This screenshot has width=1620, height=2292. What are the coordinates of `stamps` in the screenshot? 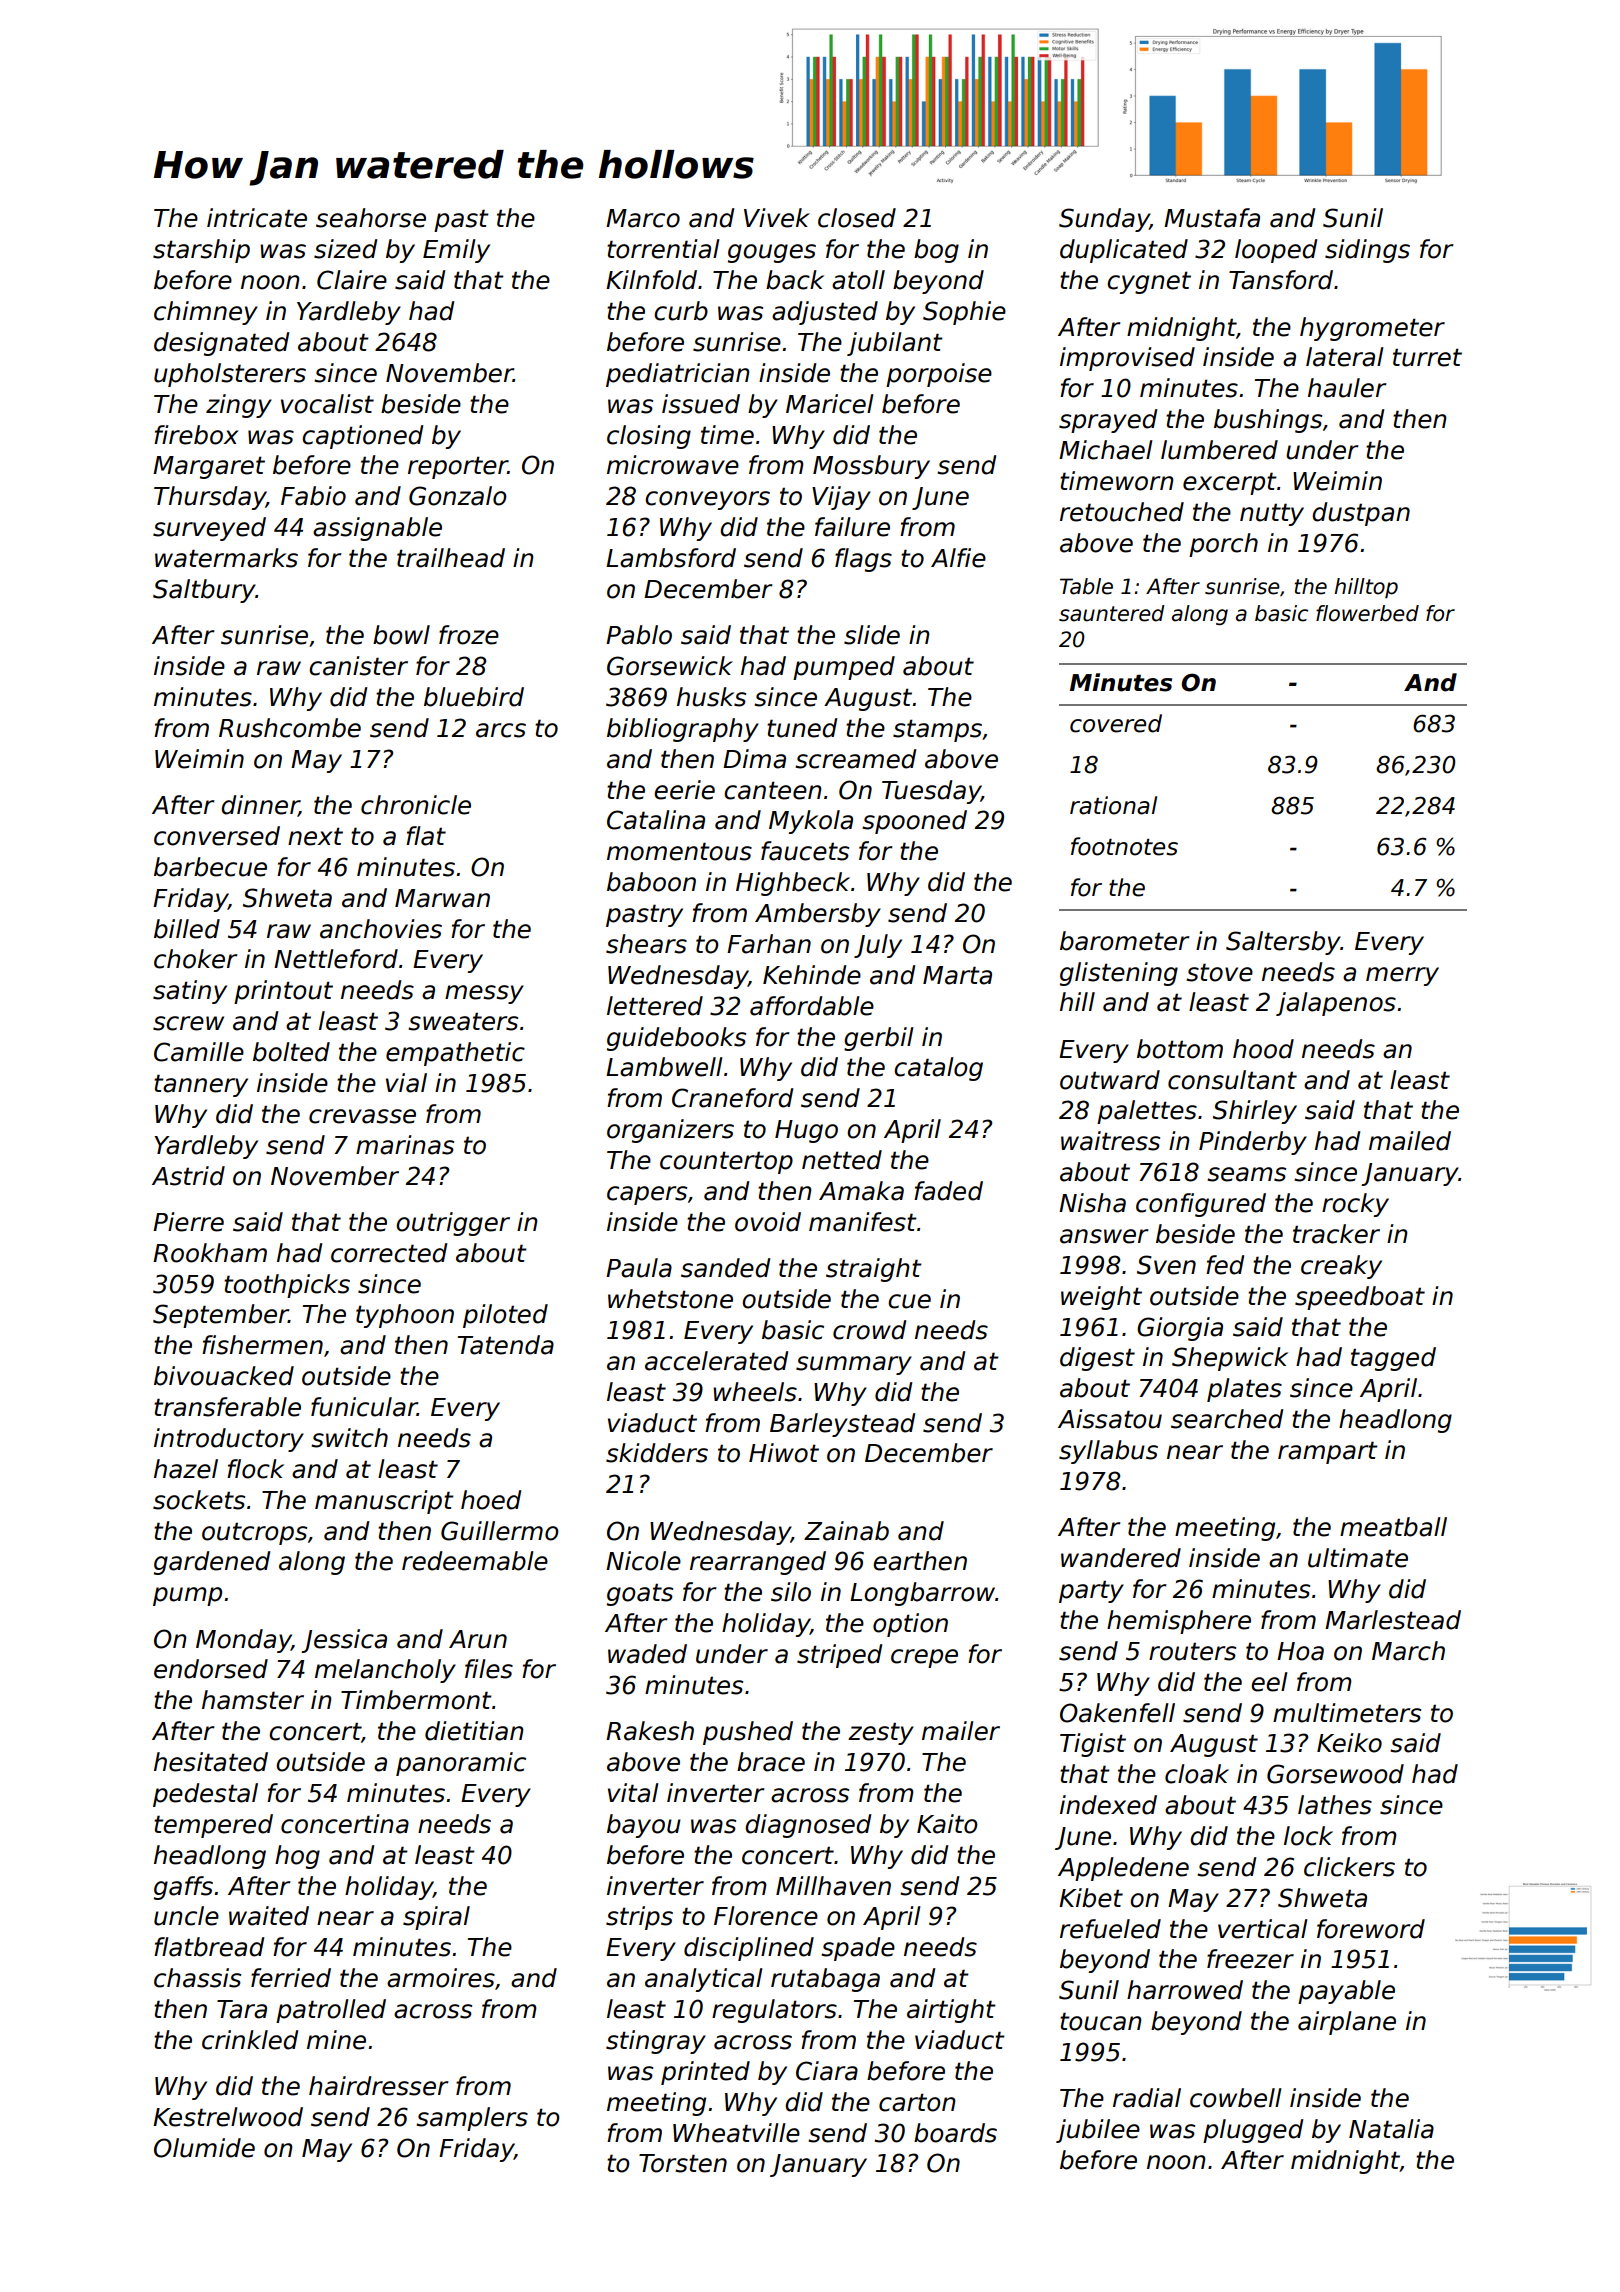 It's located at (937, 730).
